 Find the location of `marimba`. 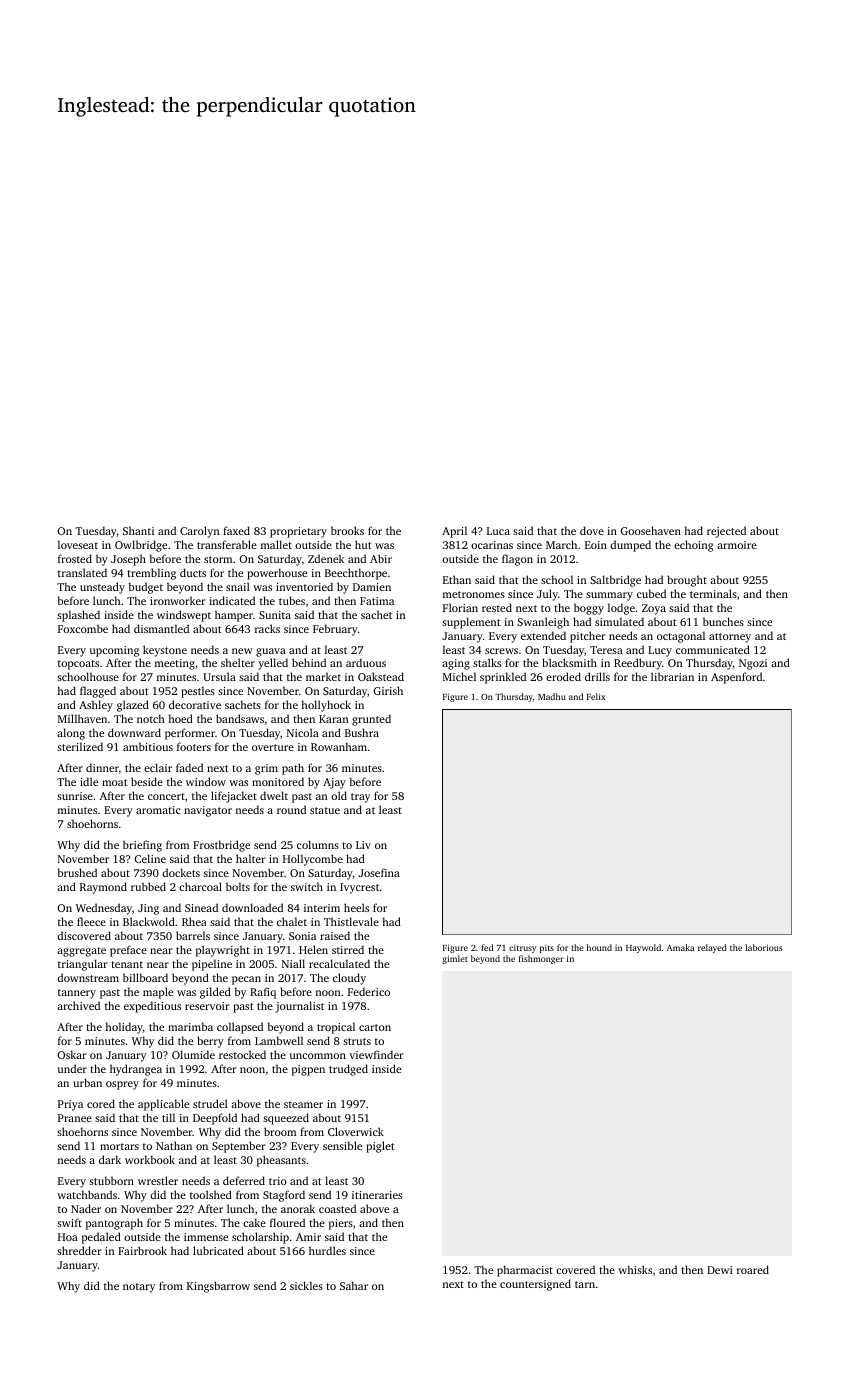

marimba is located at coordinates (190, 1026).
